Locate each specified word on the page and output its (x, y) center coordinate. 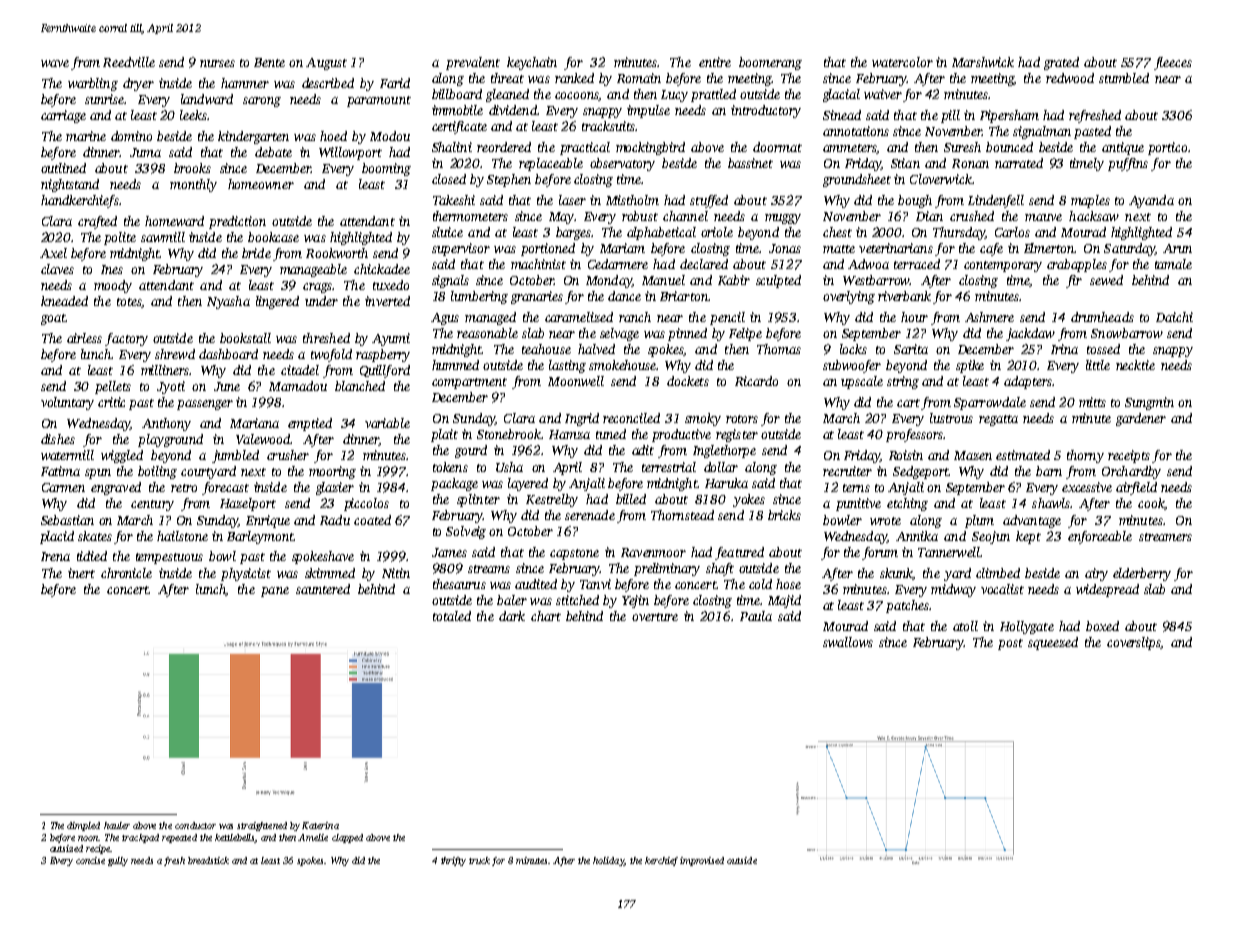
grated (1061, 63)
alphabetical (661, 233)
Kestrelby (552, 500)
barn (1049, 471)
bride (256, 253)
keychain (532, 63)
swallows (848, 642)
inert (81, 573)
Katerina (320, 825)
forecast (225, 488)
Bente (269, 62)
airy (1096, 574)
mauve (1043, 217)
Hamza (569, 434)
